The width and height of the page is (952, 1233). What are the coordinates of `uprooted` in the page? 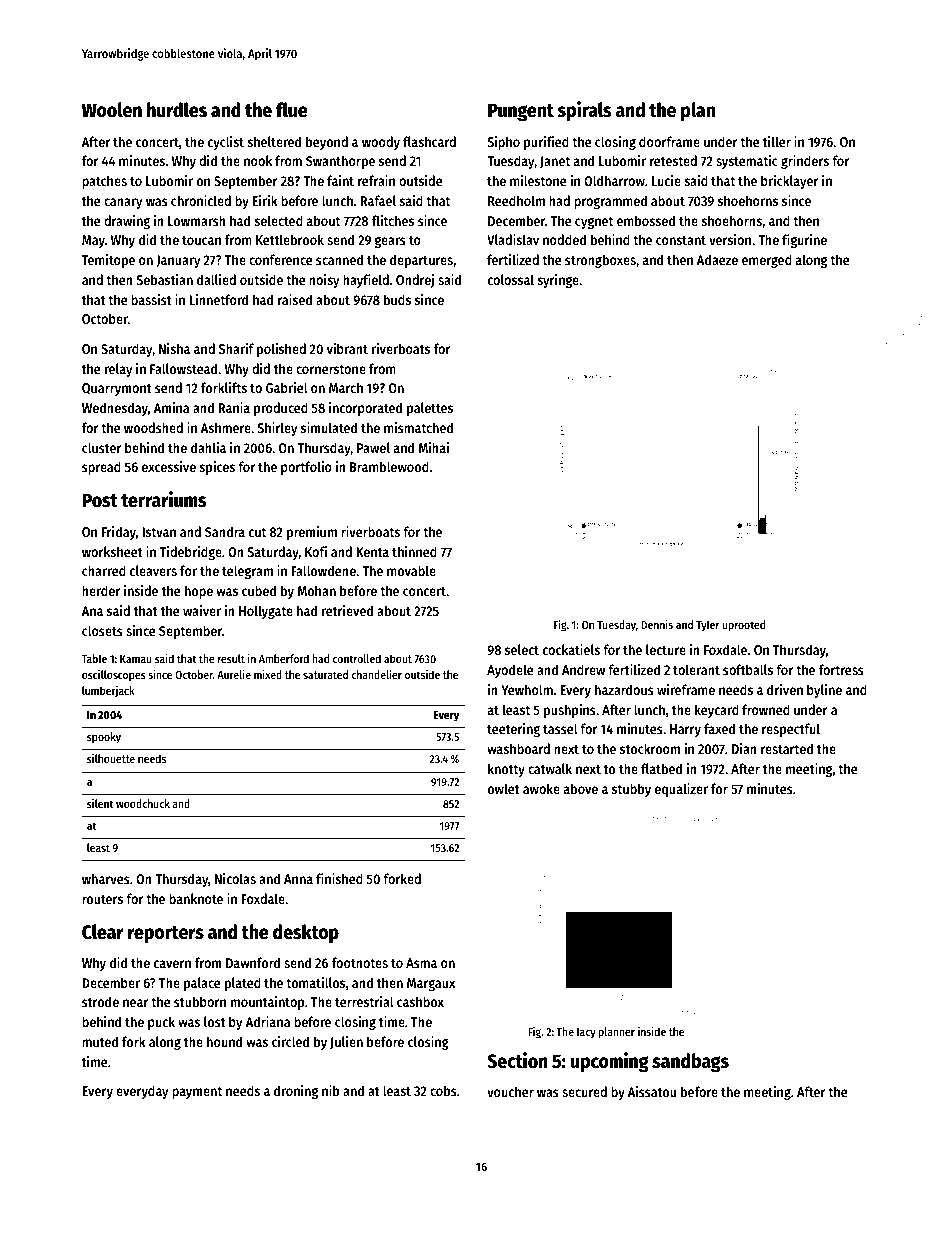 It's located at (743, 626).
